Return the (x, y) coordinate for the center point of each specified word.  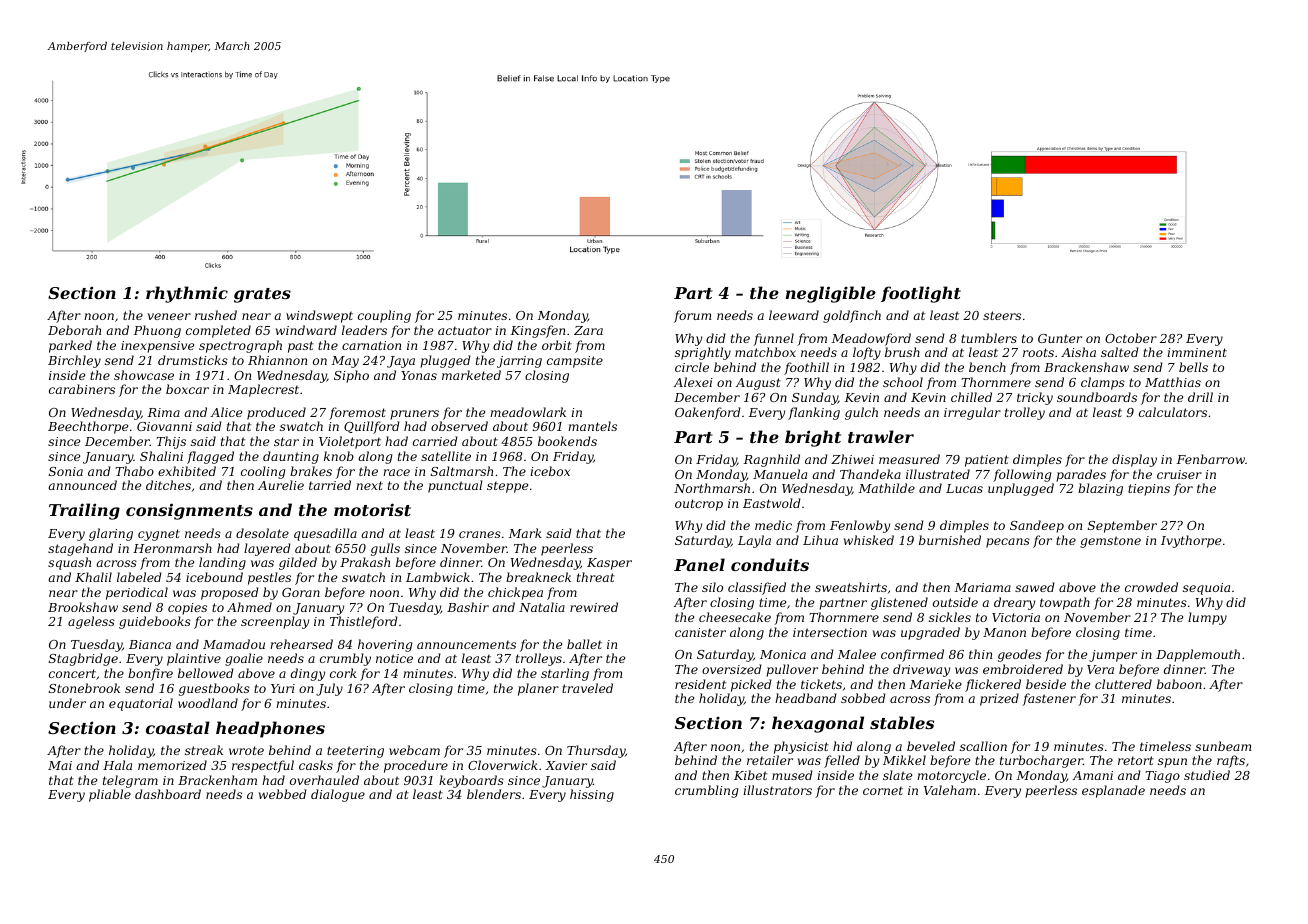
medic (773, 525)
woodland (208, 703)
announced (82, 485)
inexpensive (157, 347)
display (1134, 460)
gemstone (1110, 542)
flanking (814, 413)
